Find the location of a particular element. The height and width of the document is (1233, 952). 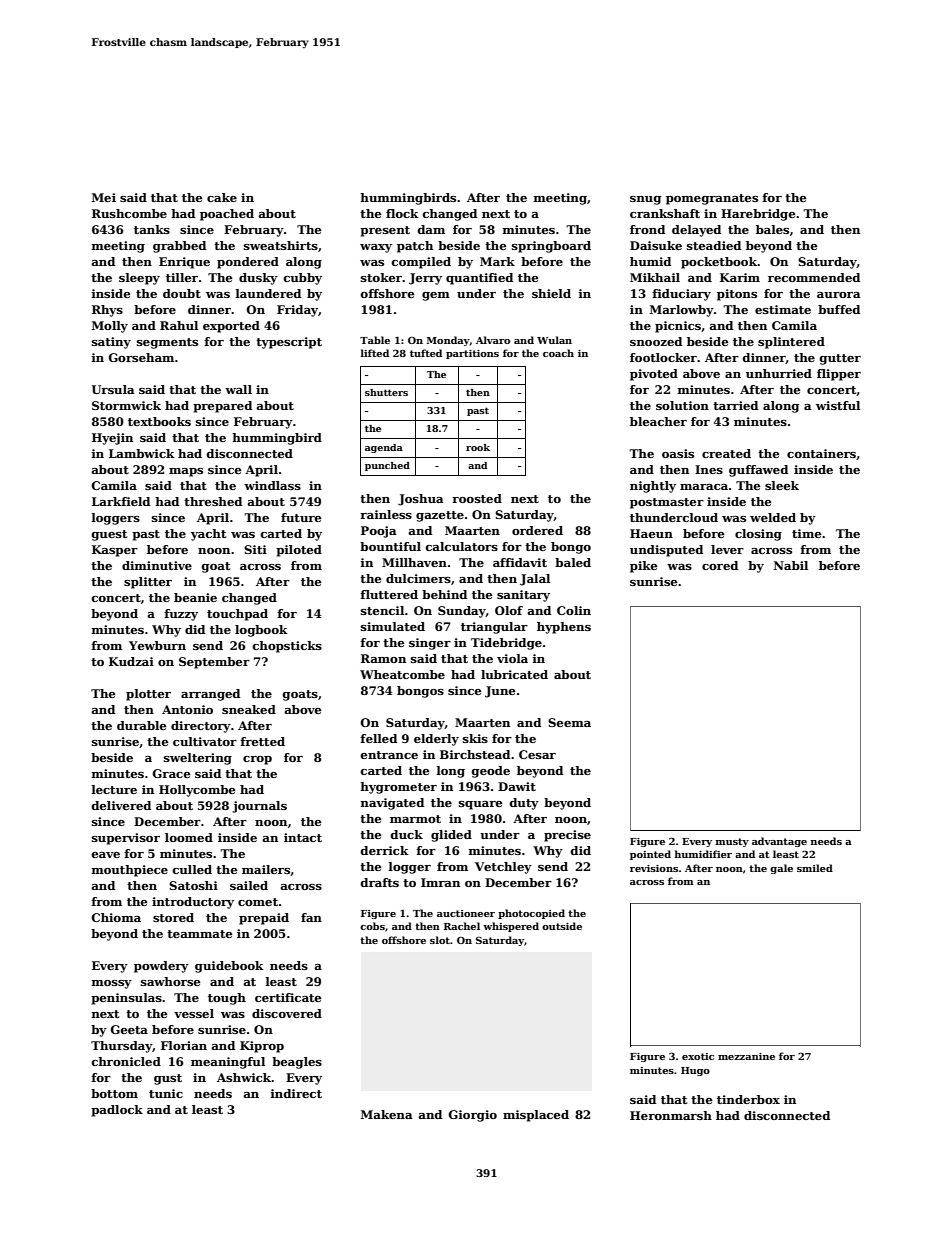

advantage is located at coordinates (779, 842).
